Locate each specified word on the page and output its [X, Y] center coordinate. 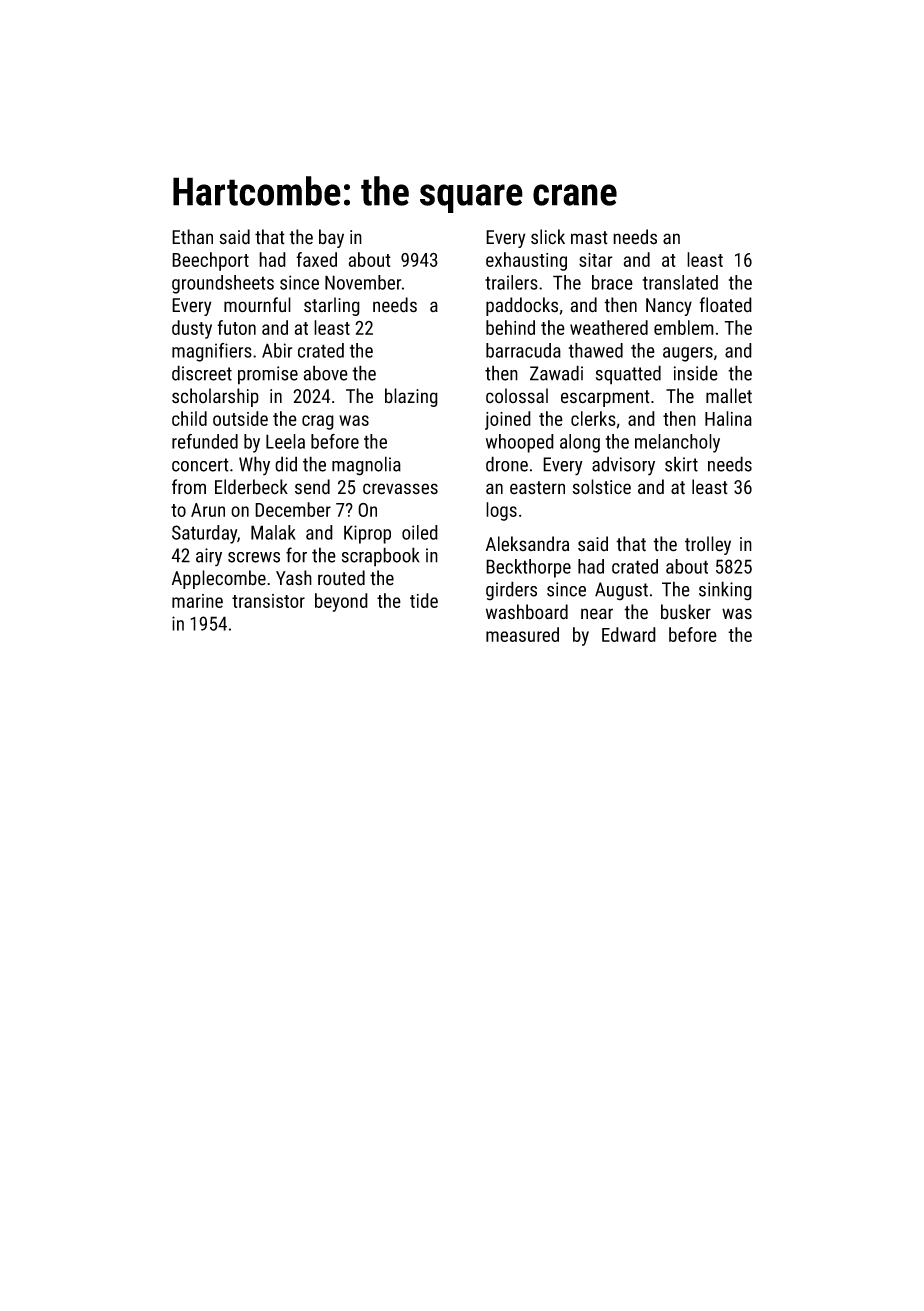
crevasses [400, 489]
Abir [277, 350]
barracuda [523, 350]
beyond [341, 602]
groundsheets [223, 284]
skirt [681, 464]
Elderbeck [251, 487]
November [363, 282]
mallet [729, 396]
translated [680, 282]
